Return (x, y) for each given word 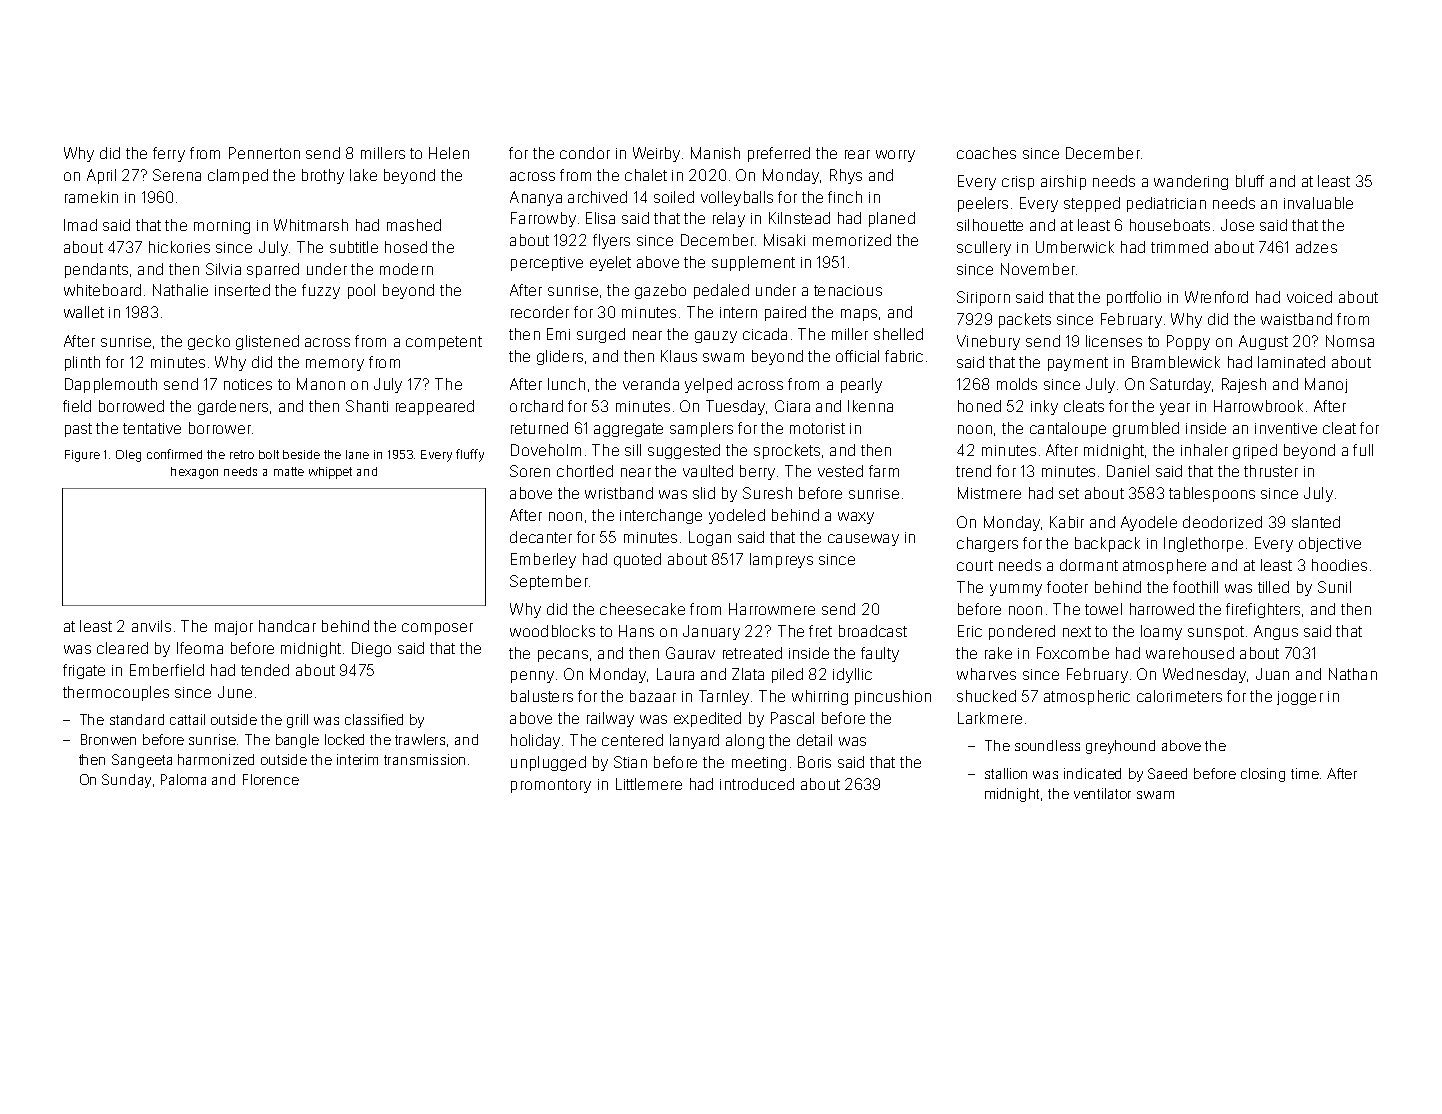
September (549, 582)
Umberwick (1075, 247)
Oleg (128, 456)
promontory (551, 786)
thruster (1271, 471)
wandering (1191, 182)
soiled (674, 197)
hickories (179, 247)
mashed (414, 225)
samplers (701, 429)
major (234, 628)
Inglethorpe (1203, 544)
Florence (271, 779)
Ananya (536, 198)
